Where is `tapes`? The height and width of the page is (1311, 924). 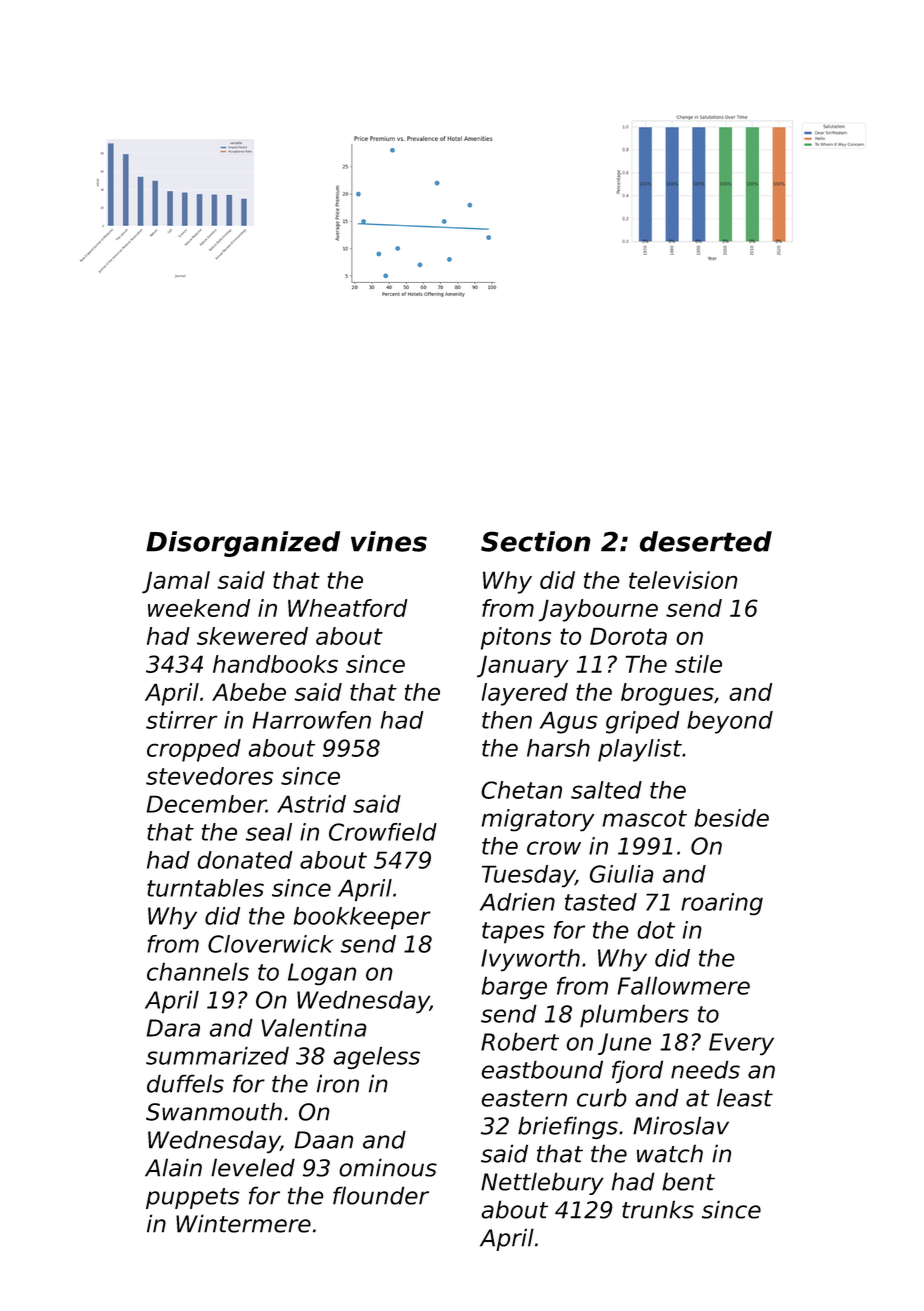 tapes is located at coordinates (513, 933).
